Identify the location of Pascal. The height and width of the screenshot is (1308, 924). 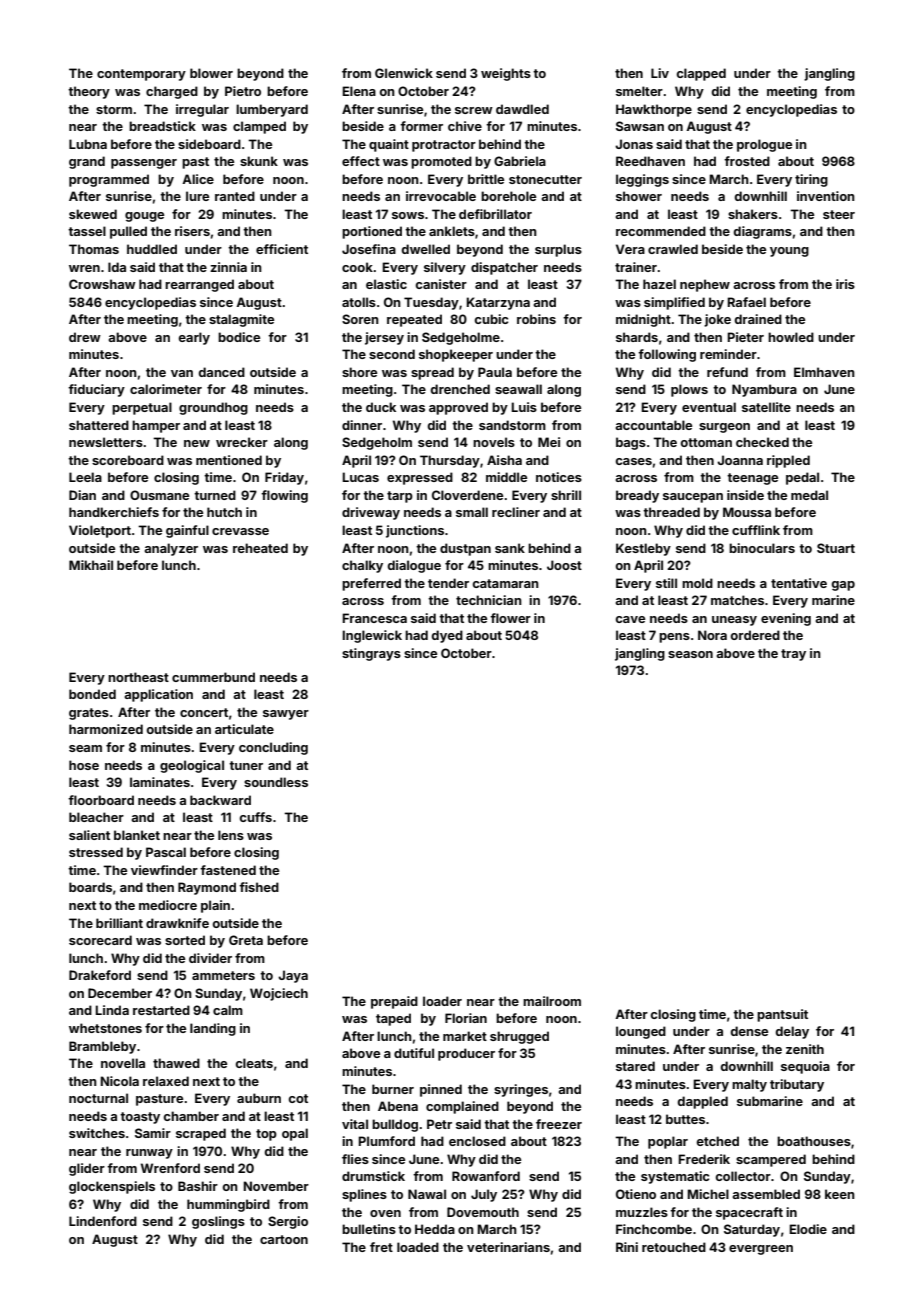
(166, 852).
